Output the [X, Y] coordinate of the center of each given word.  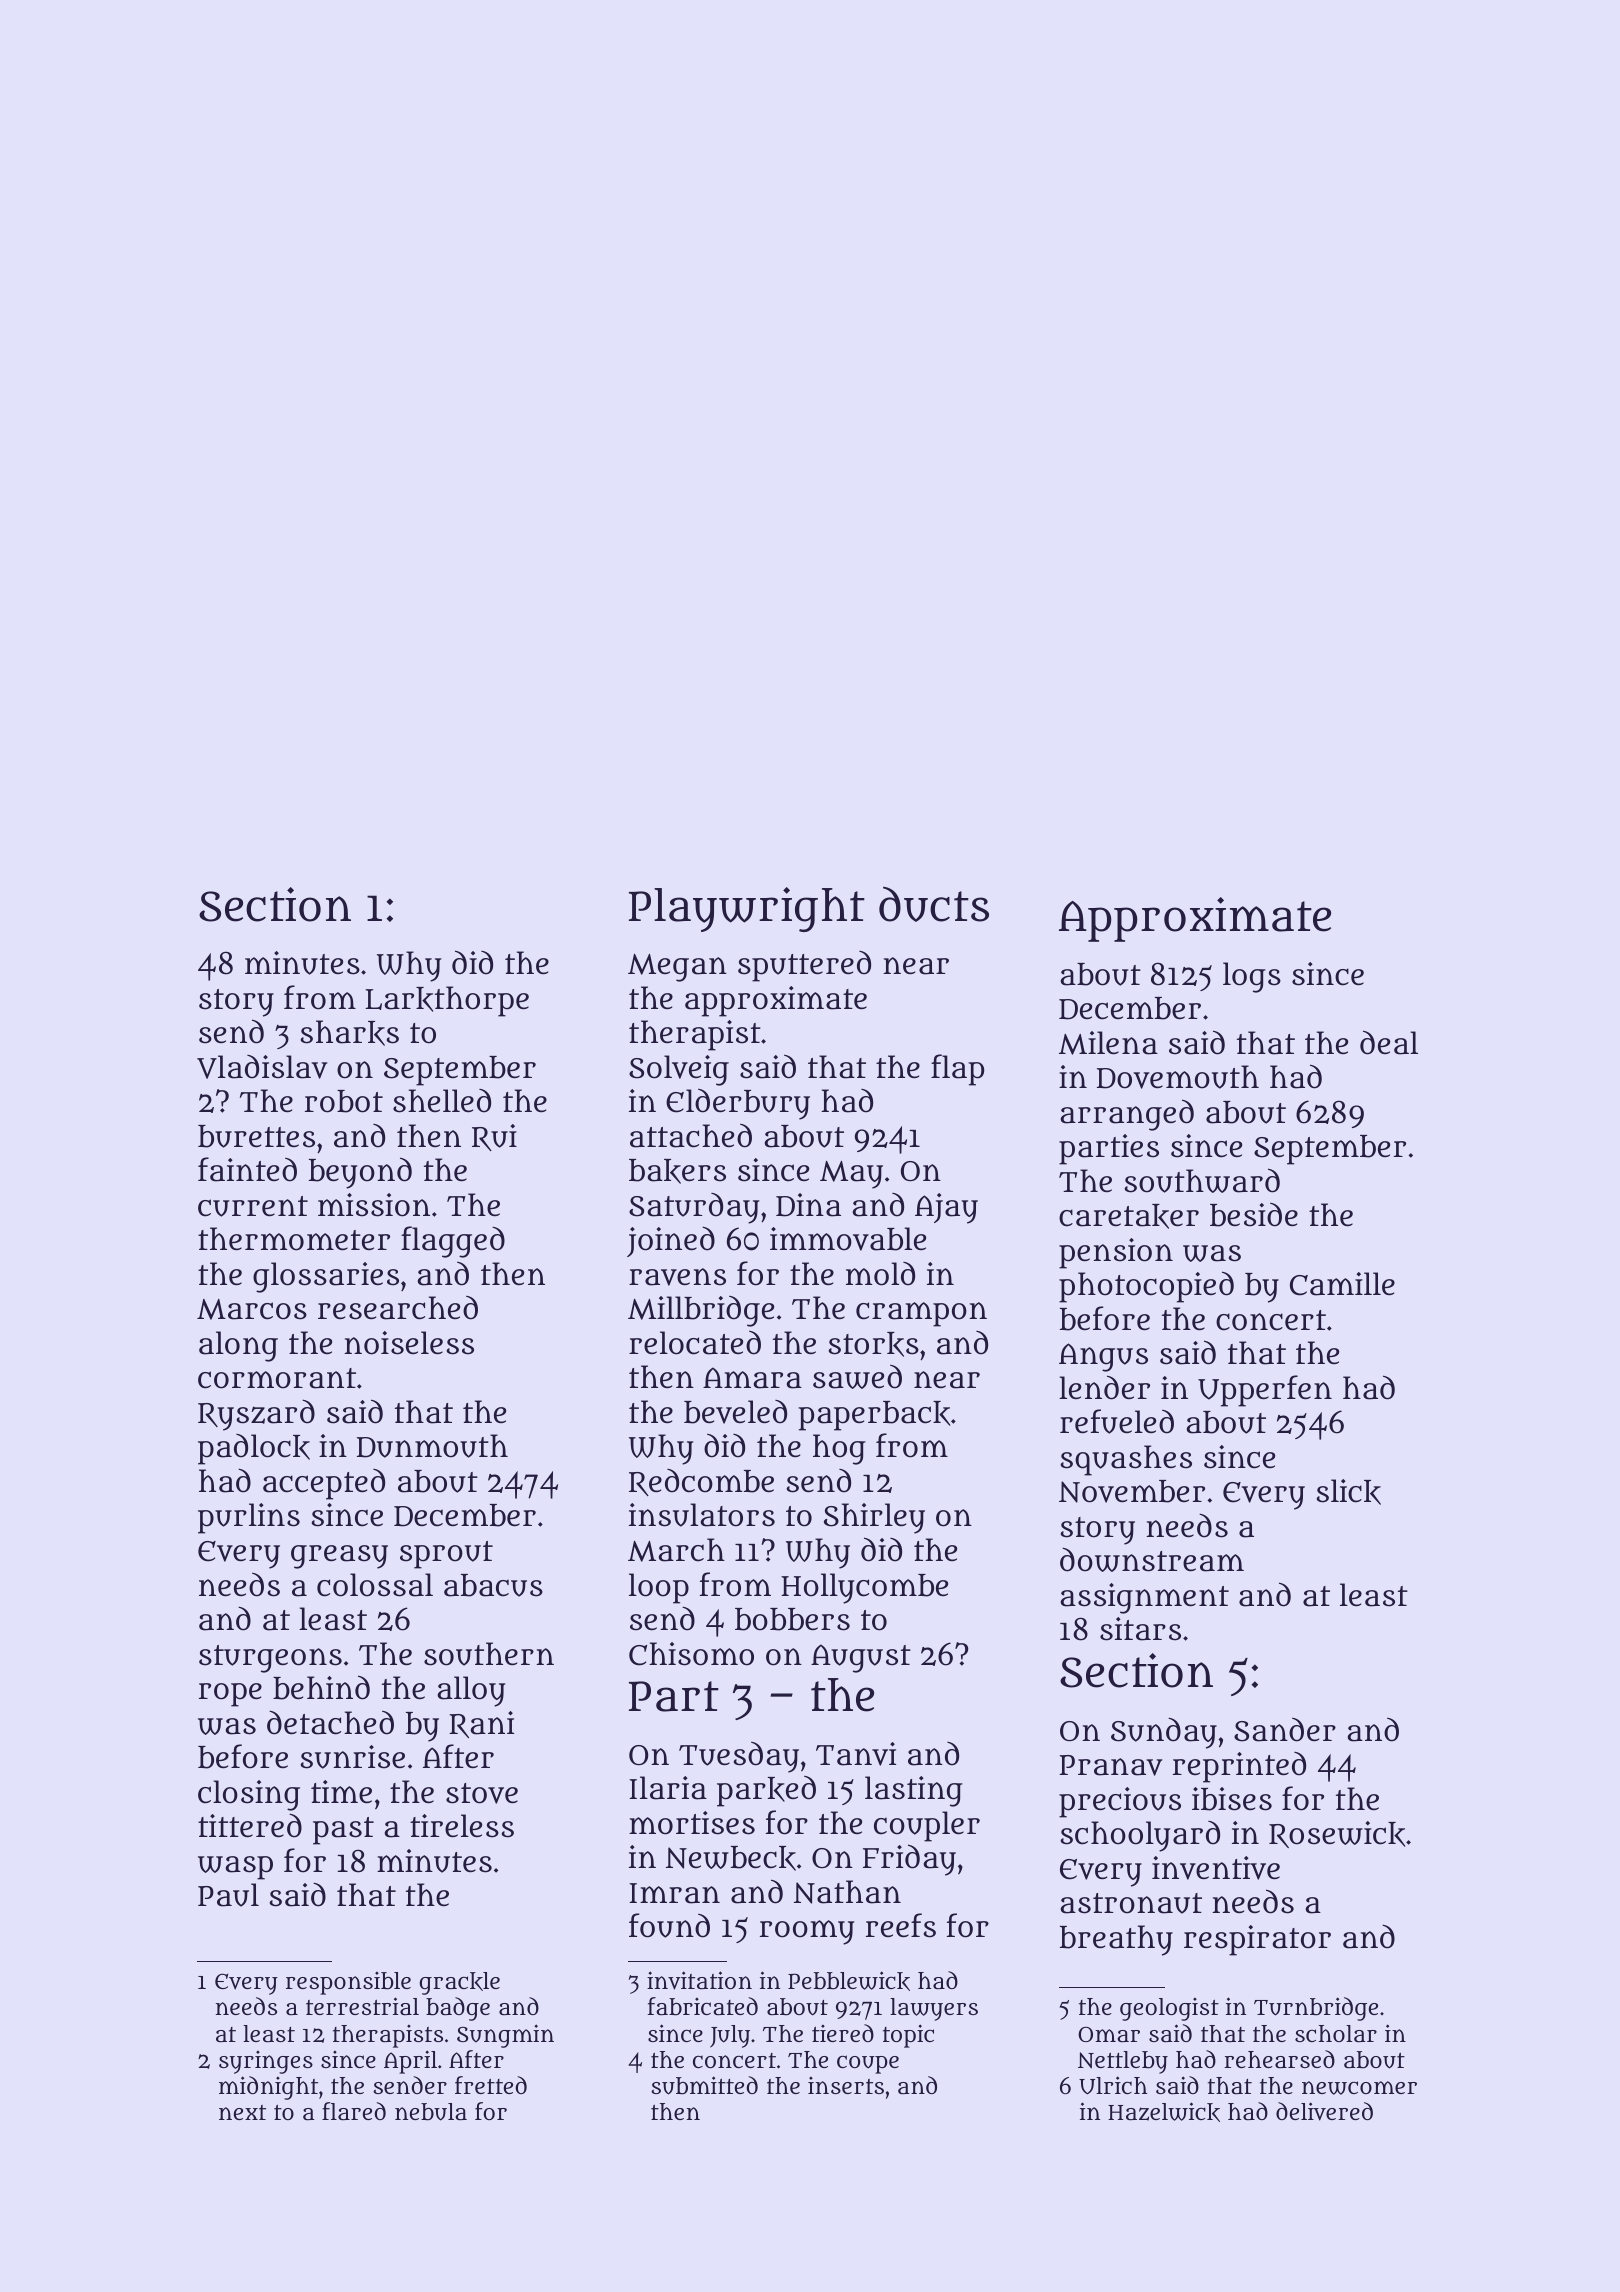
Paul [228, 1895]
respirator [1257, 1940]
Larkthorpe [447, 1001]
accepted [324, 1484]
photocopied [1146, 1287]
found [669, 1925]
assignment [1144, 1598]
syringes [266, 2062]
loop [659, 1588]
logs [1252, 977]
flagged [453, 1242]
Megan [677, 968]
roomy [807, 1932]
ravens [677, 1277]
